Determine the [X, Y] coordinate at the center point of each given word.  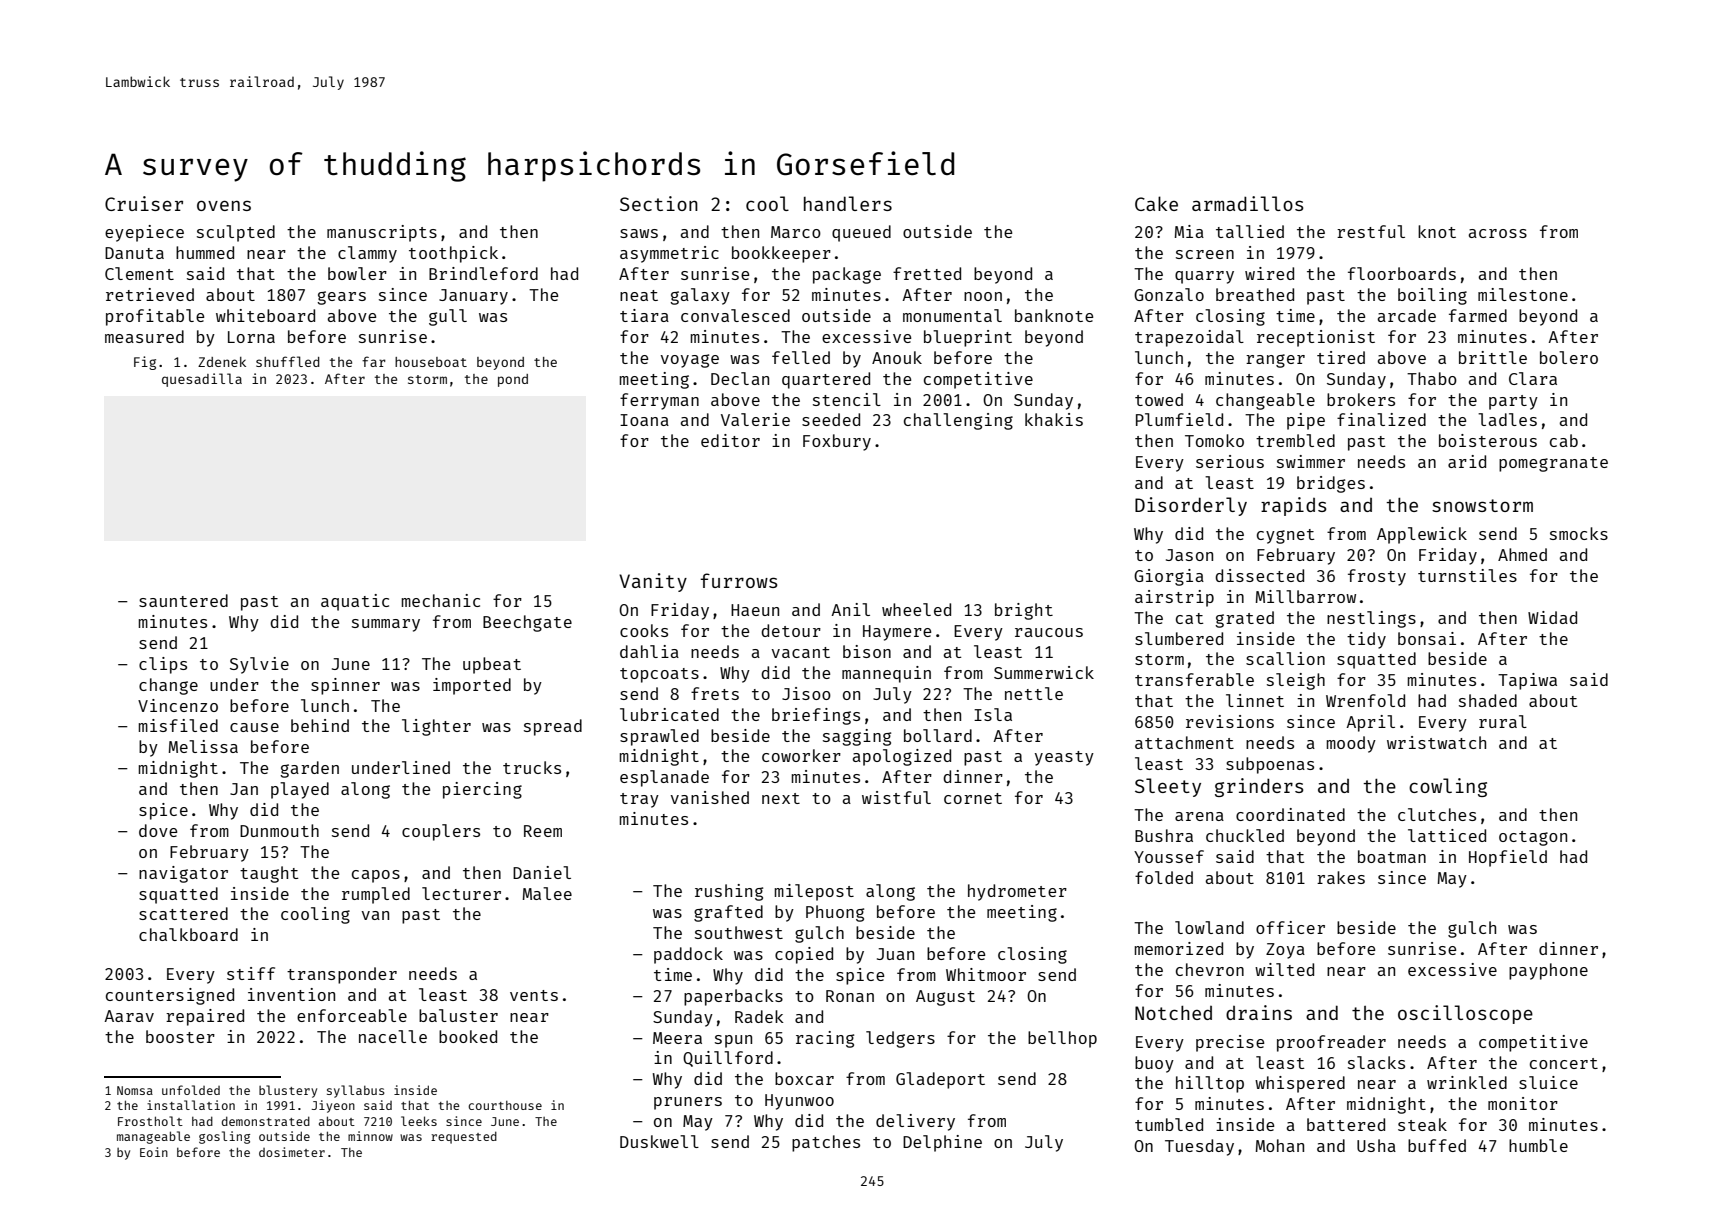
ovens [224, 205]
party [1513, 402]
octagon [1533, 838]
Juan [895, 954]
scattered [183, 913]
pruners [688, 1103]
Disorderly [1191, 506]
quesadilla [202, 380]
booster [180, 1036]
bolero [1569, 357]
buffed [1437, 1145]
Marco [796, 232]
